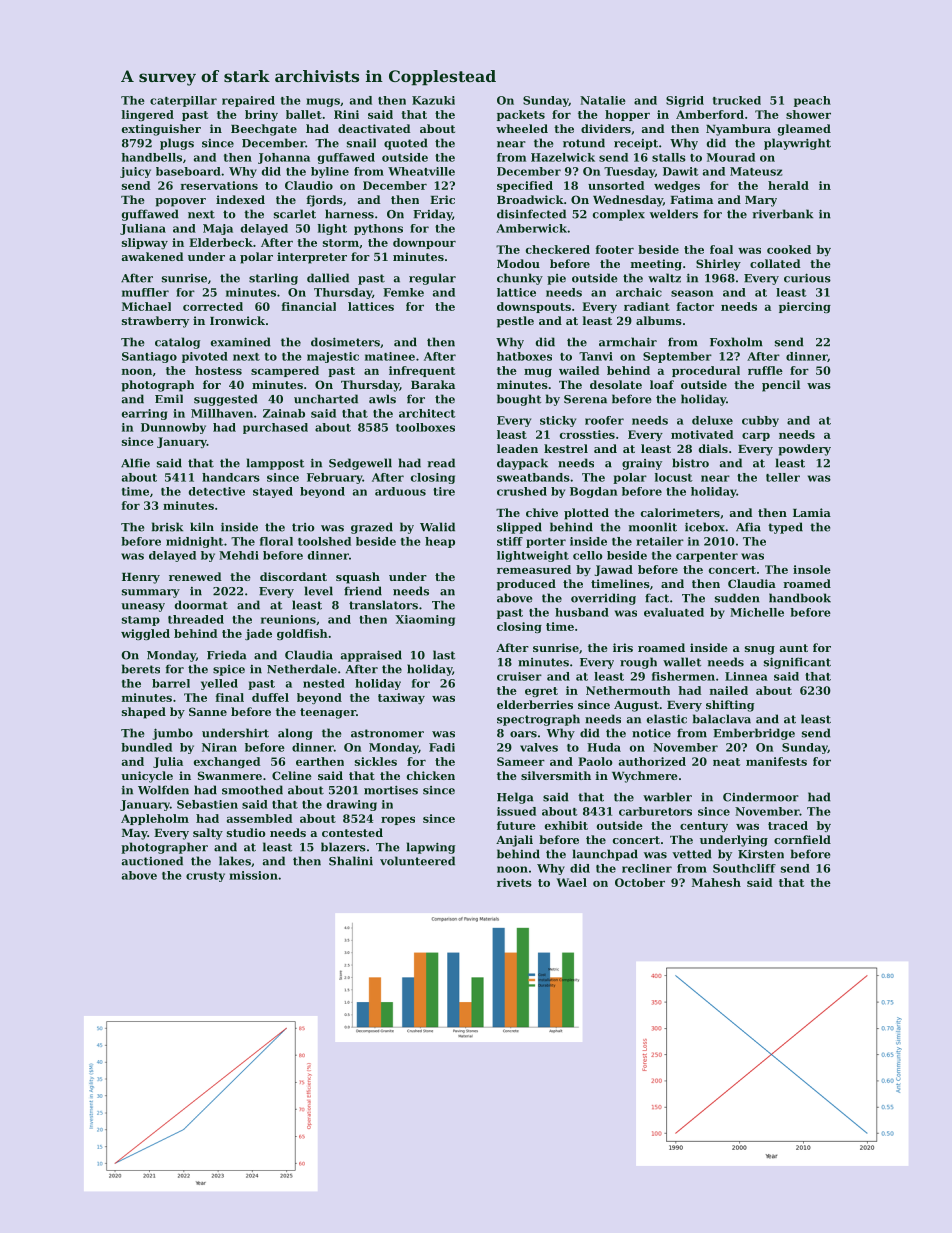  I want to click on Kazuki, so click(433, 100).
